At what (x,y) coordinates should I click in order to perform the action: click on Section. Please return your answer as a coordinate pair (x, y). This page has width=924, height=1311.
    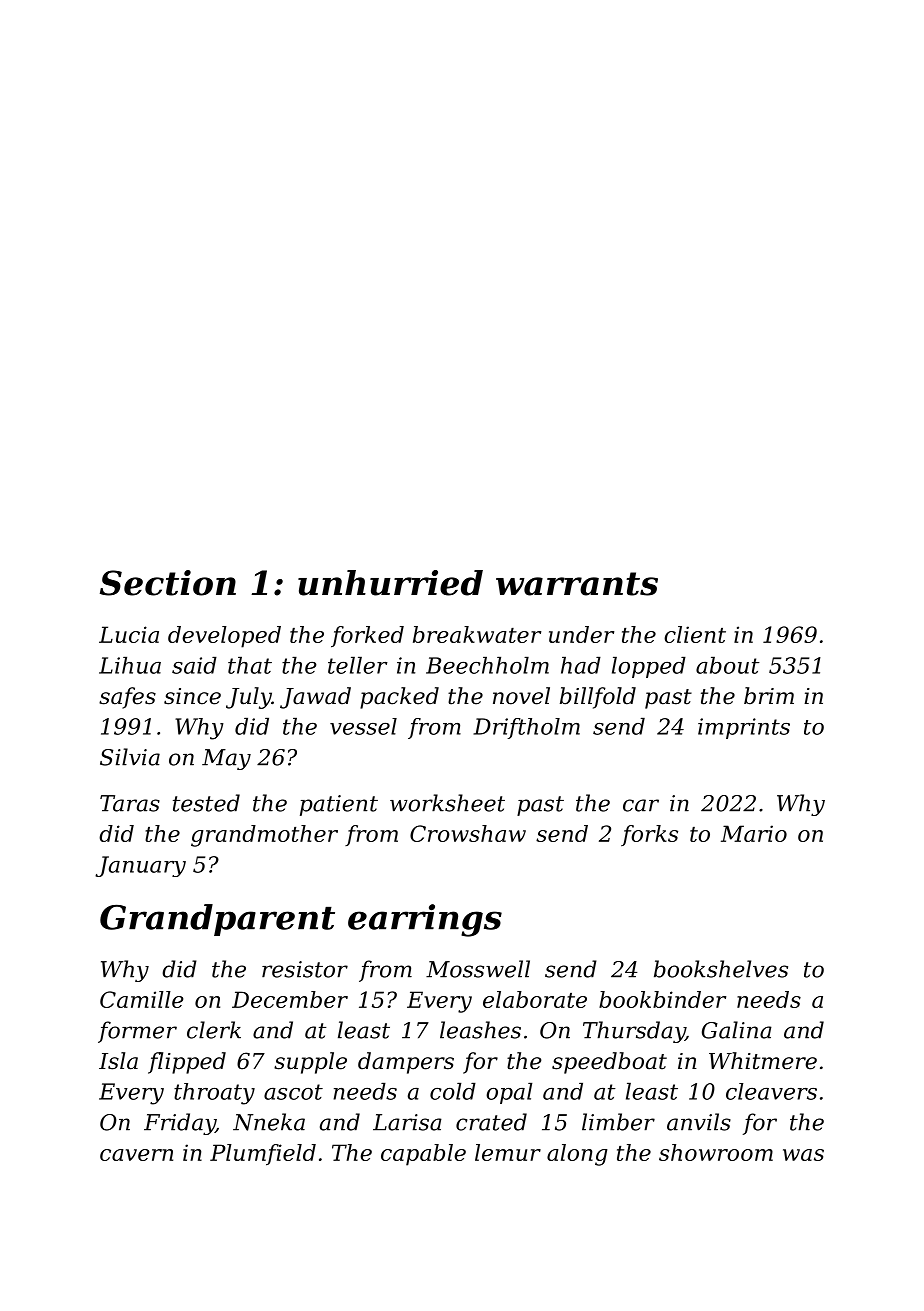
    Looking at the image, I should click on (168, 583).
